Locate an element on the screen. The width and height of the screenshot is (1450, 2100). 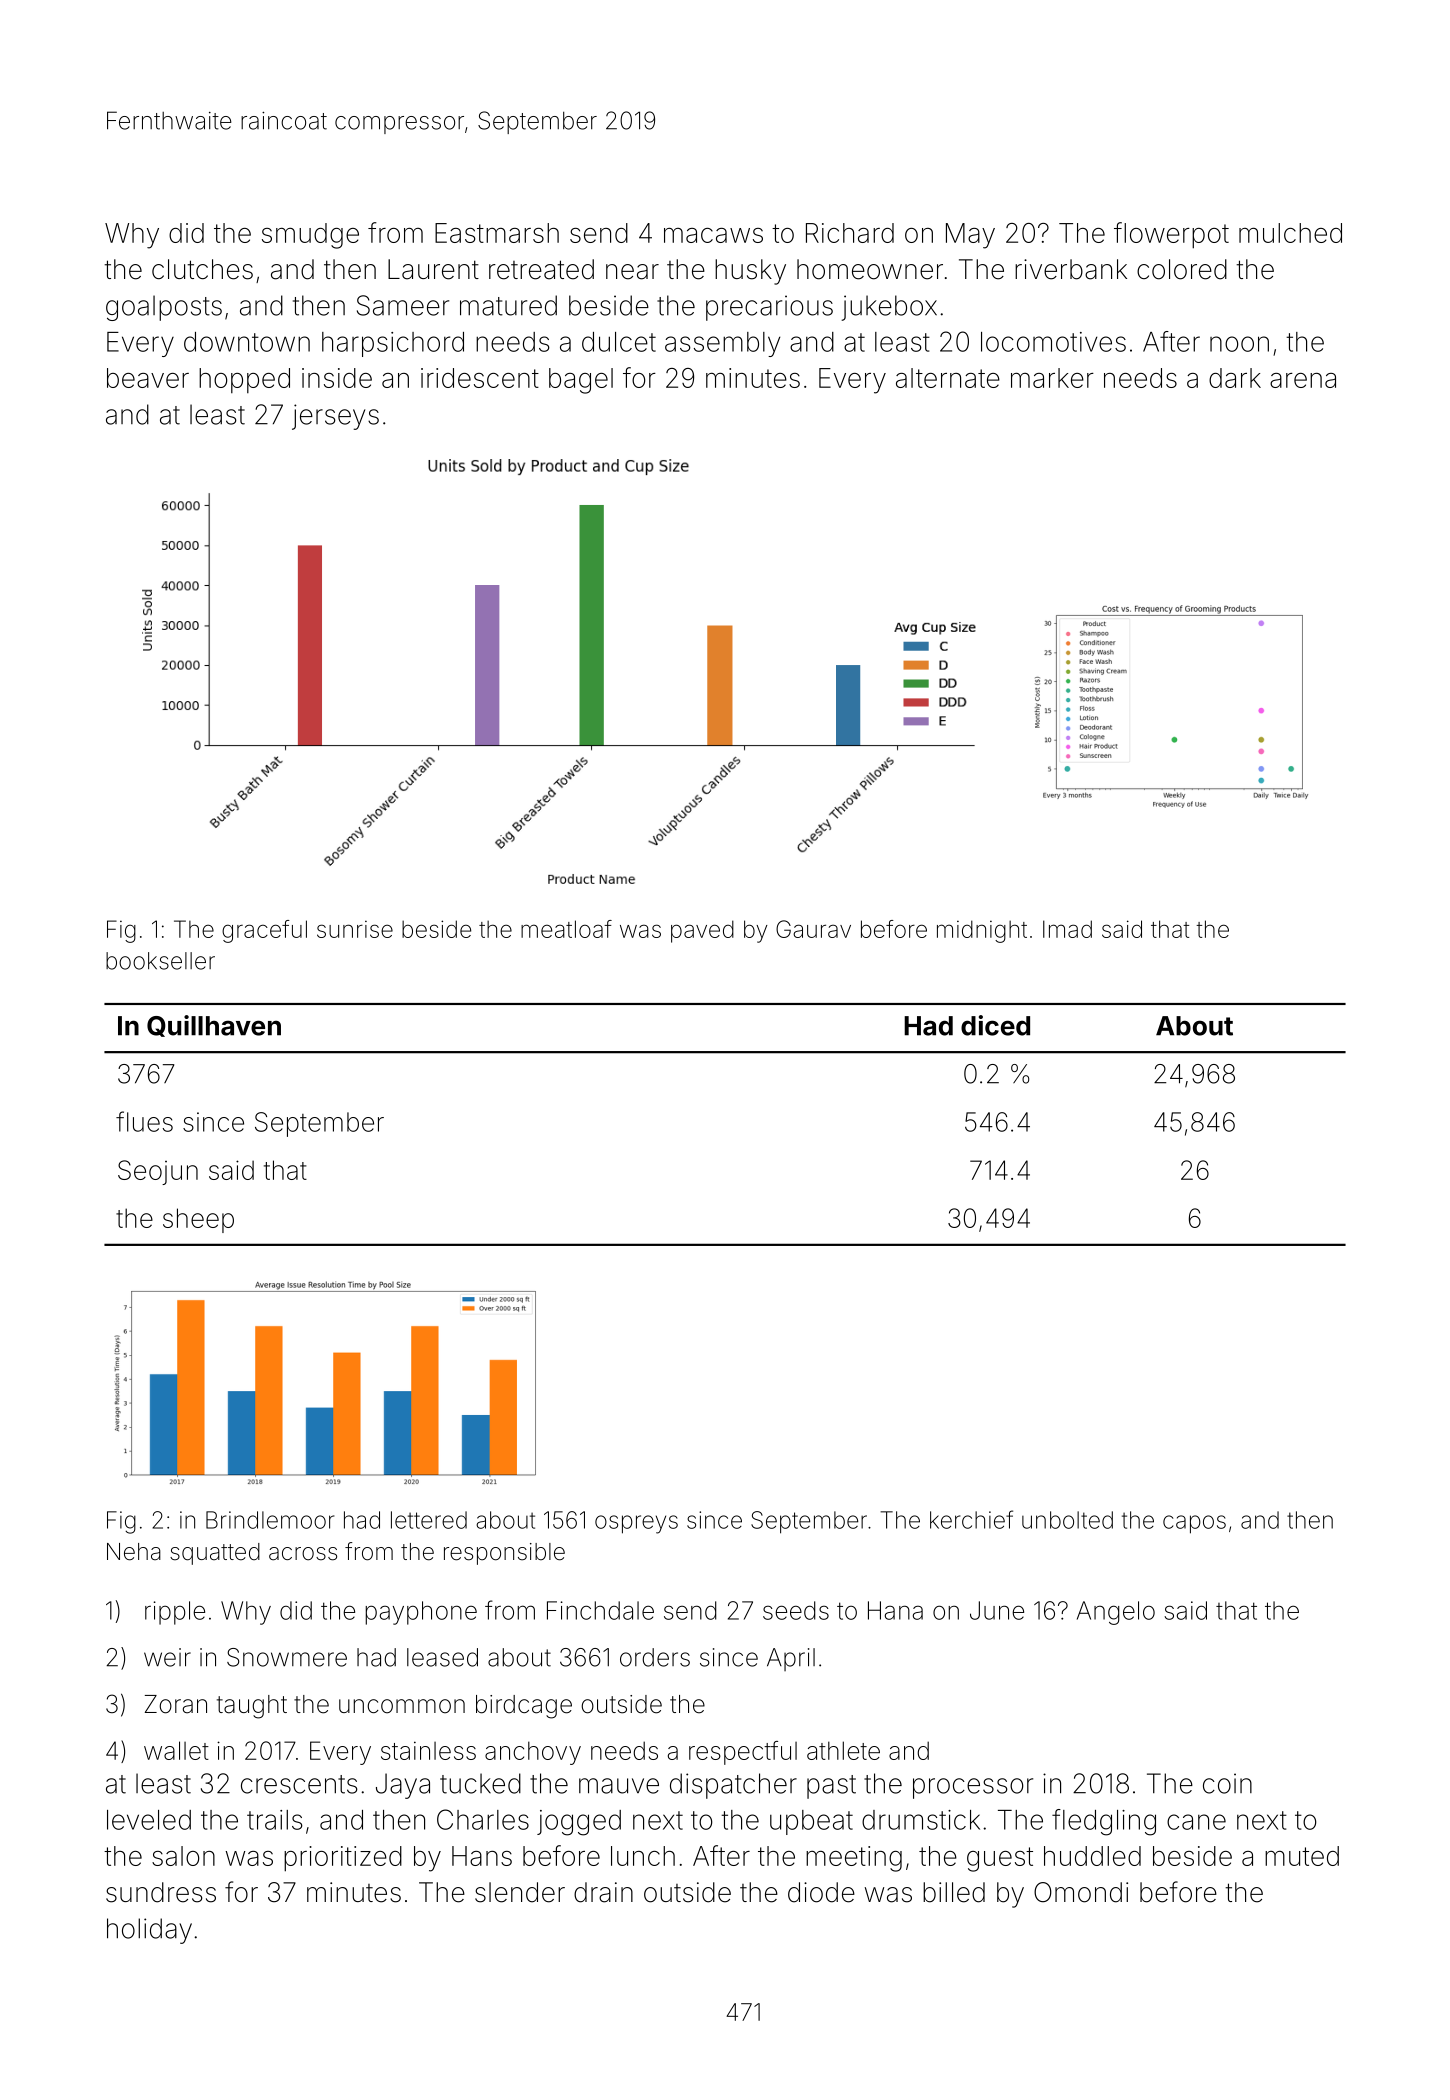
arena is located at coordinates (1303, 380).
